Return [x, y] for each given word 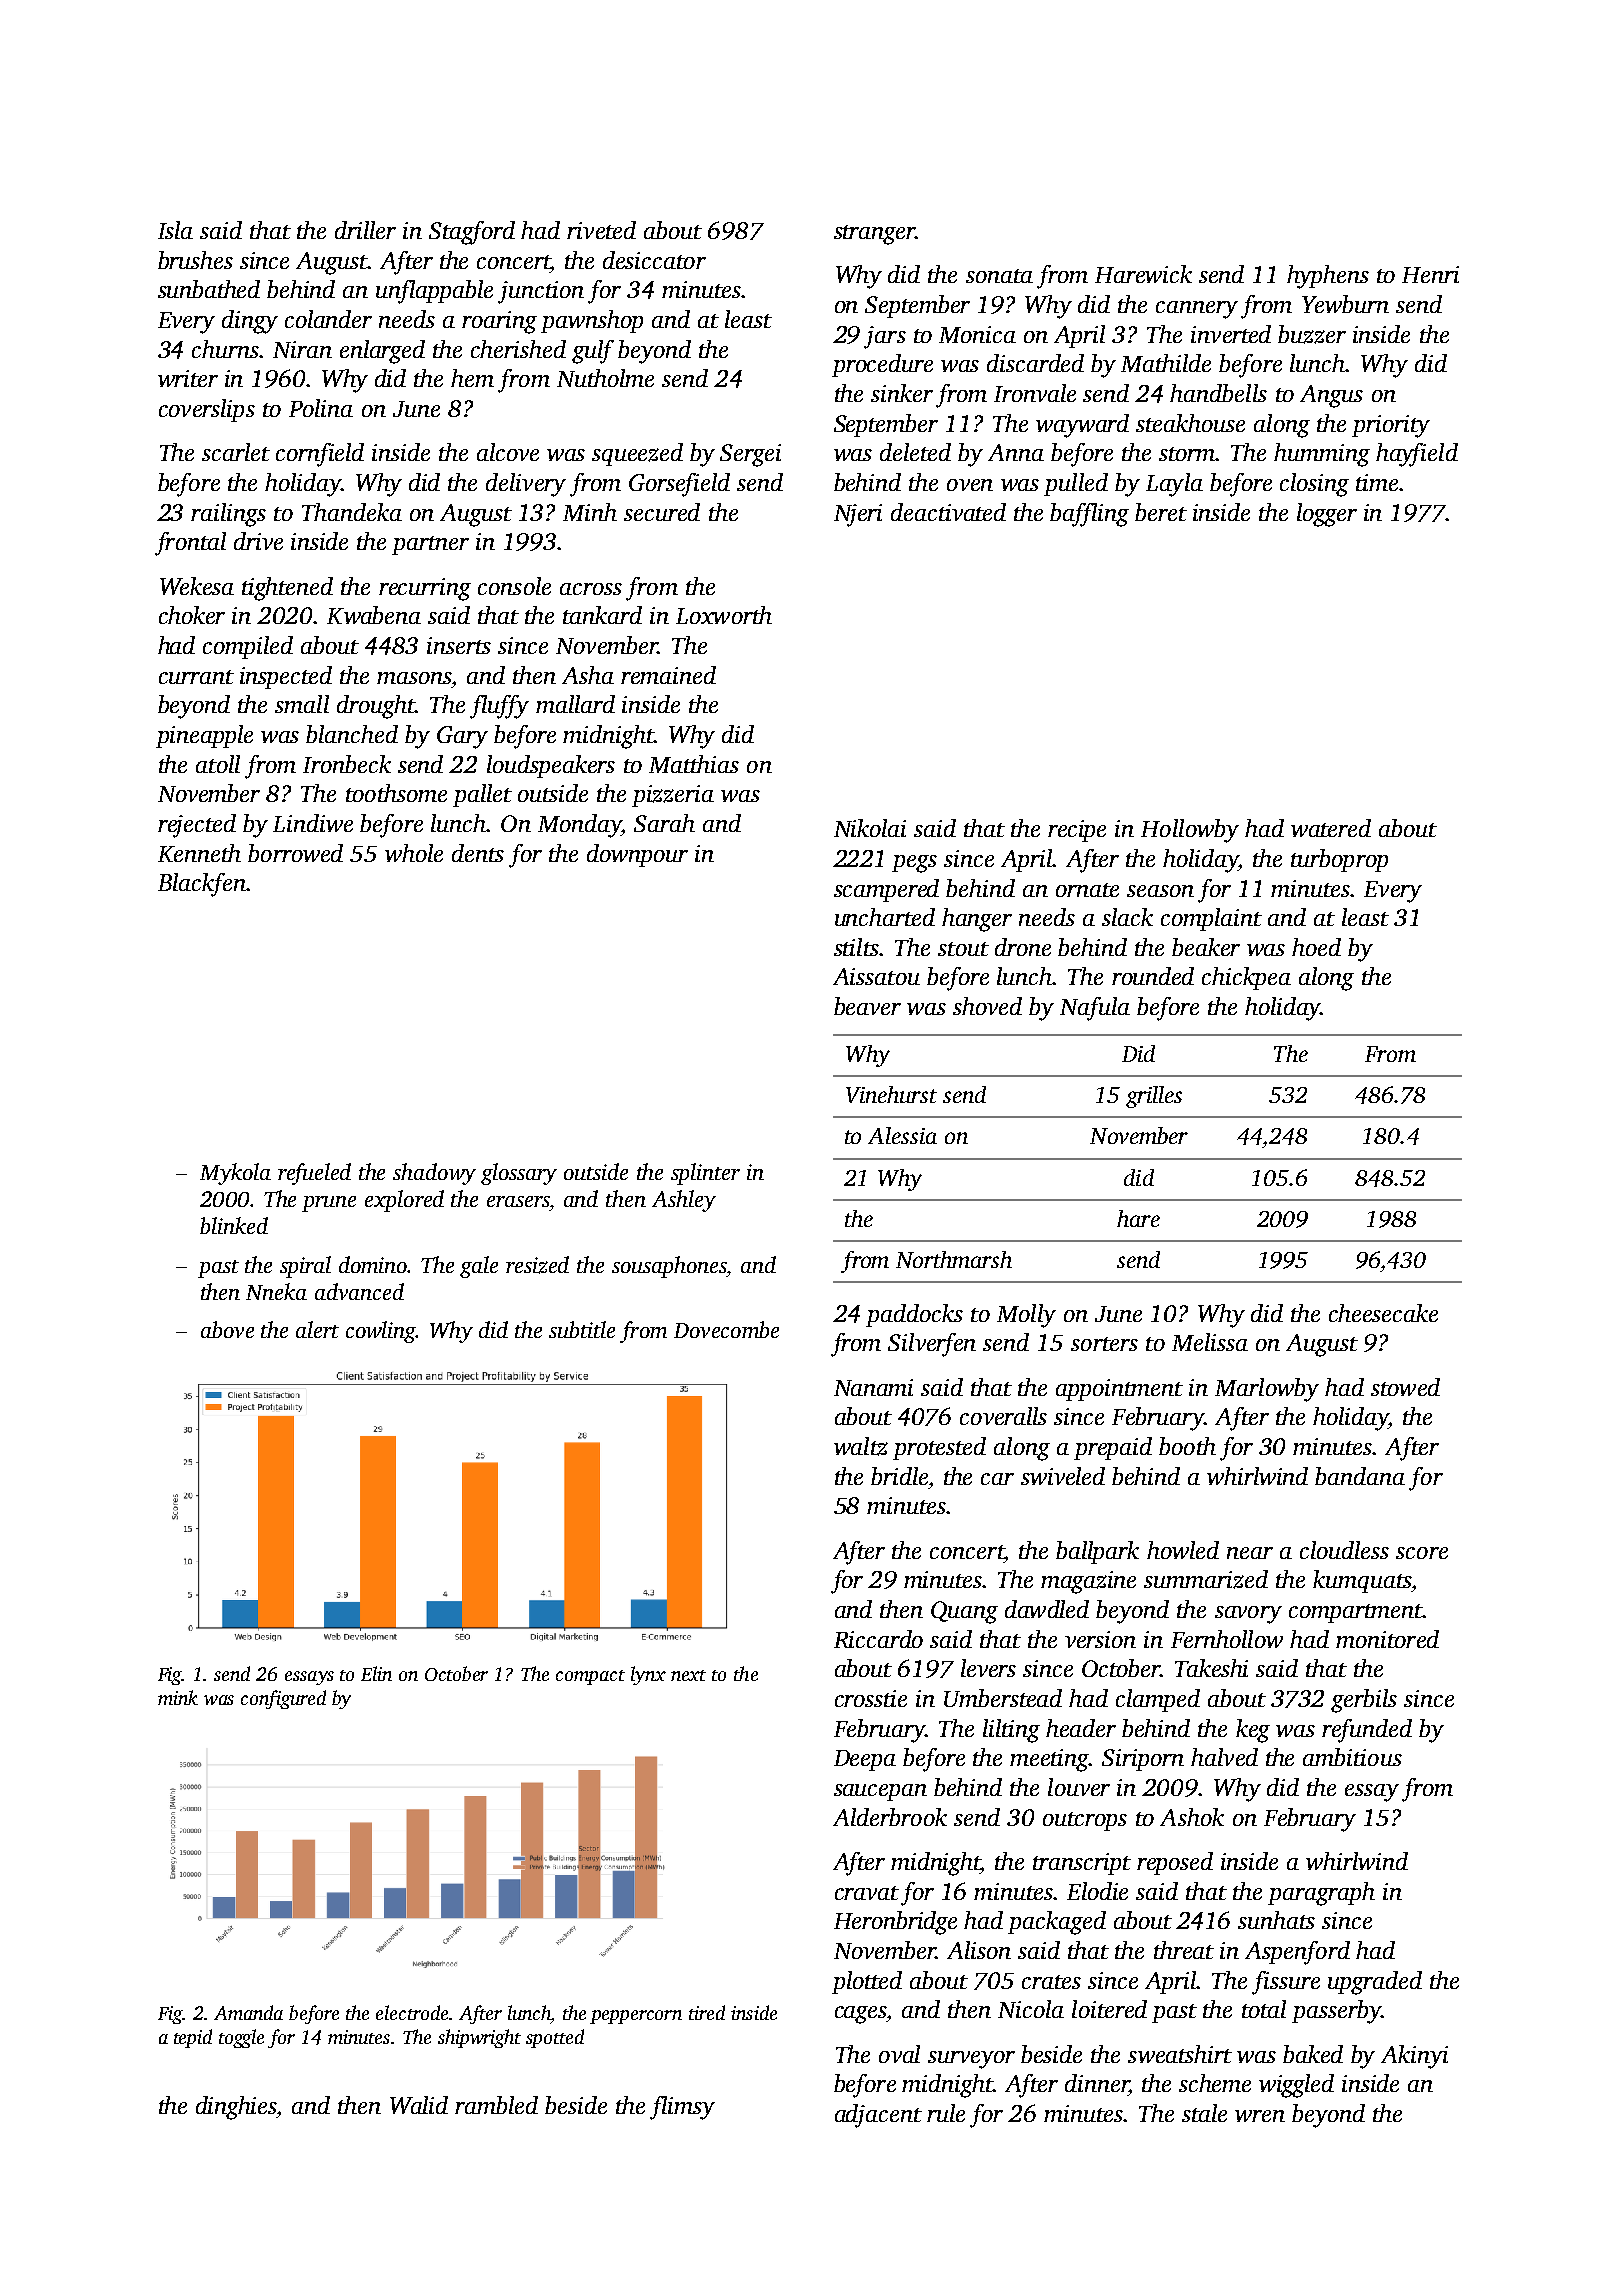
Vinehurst [891, 1094]
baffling [1089, 515]
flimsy [682, 2108]
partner [430, 545]
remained [668, 675]
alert [317, 1329]
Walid [419, 2105]
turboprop [1339, 860]
